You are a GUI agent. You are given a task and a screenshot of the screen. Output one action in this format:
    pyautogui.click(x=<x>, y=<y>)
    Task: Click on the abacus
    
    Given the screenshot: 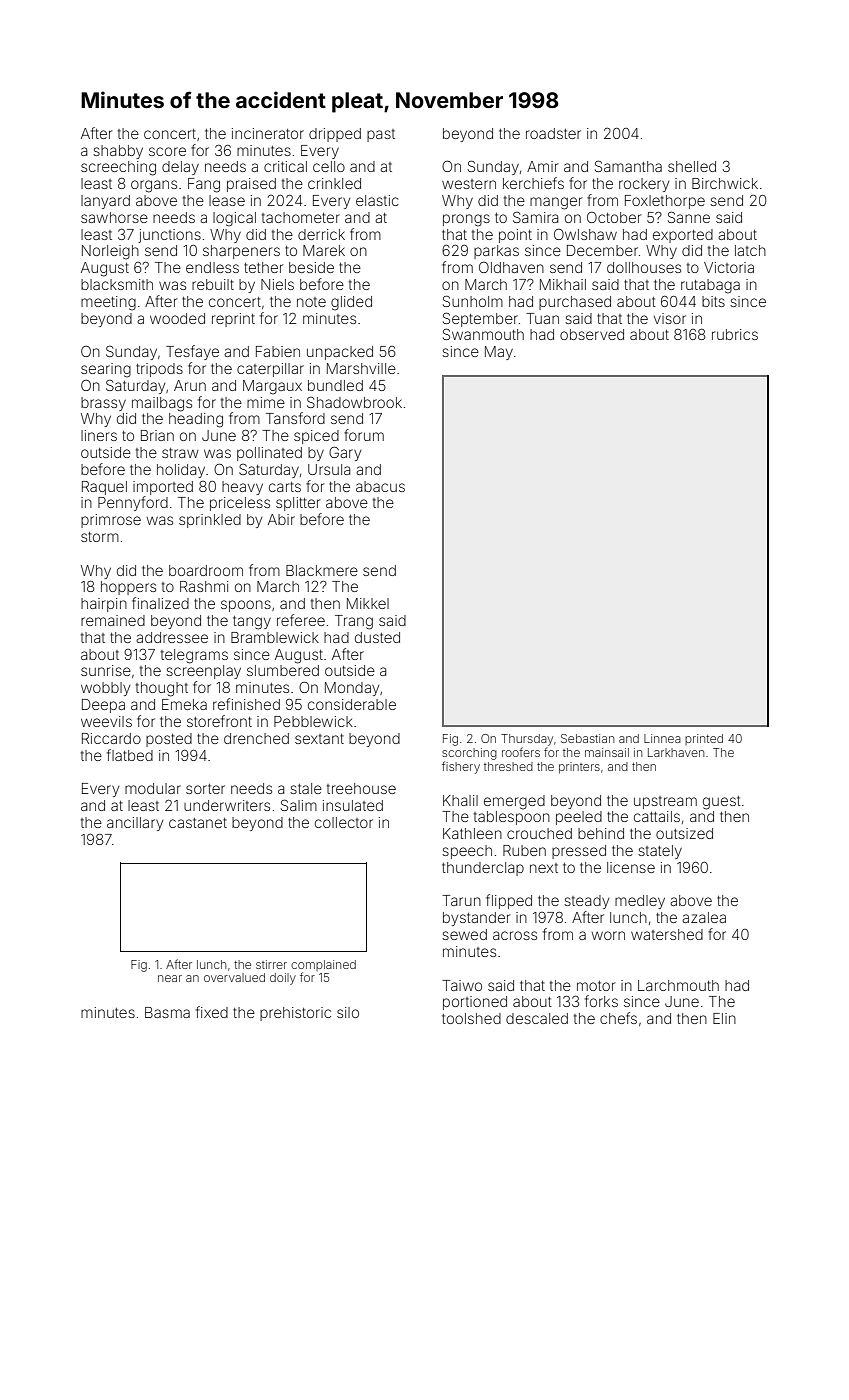 What is the action you would take?
    pyautogui.click(x=380, y=486)
